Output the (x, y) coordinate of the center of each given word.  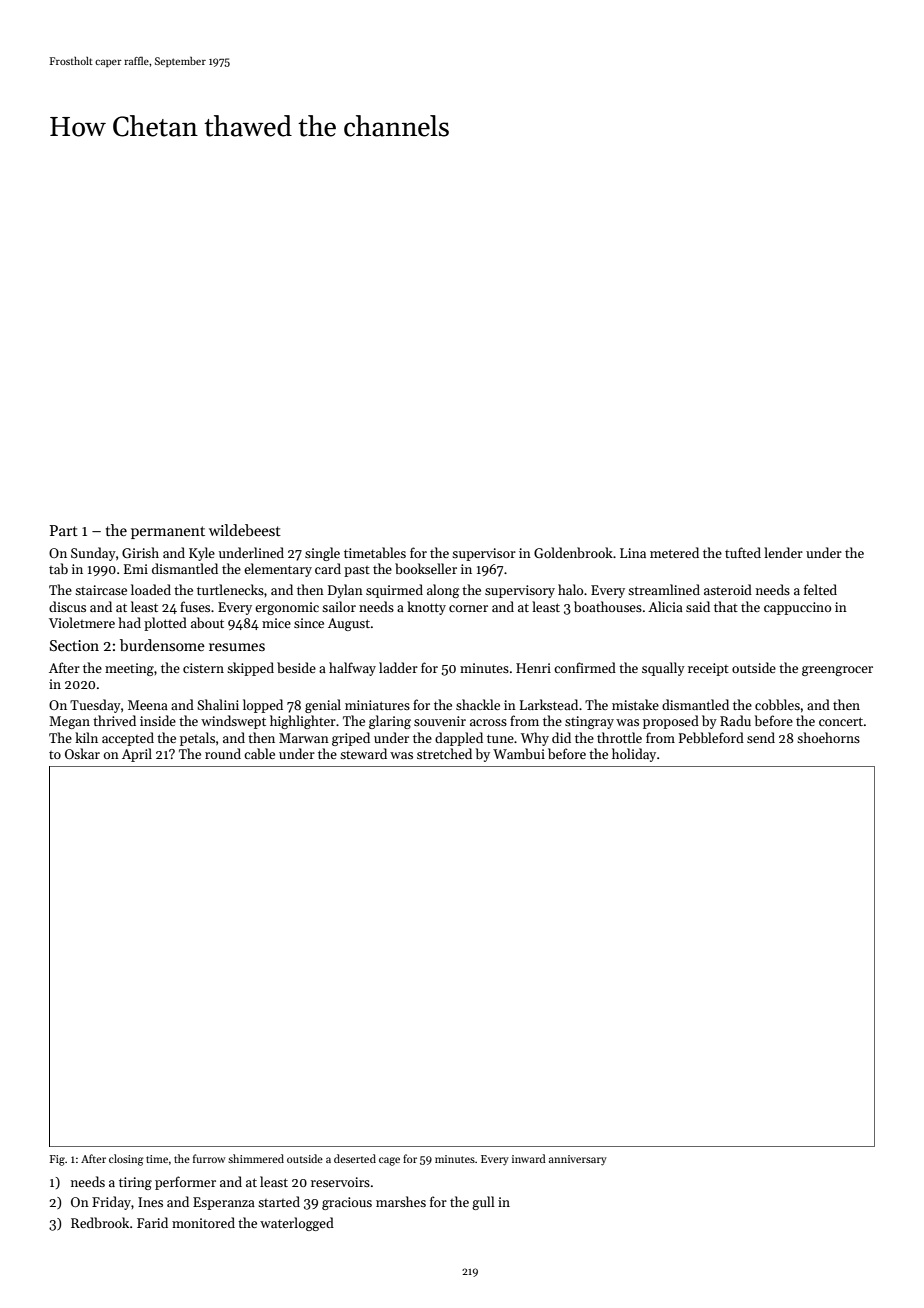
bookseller (426, 568)
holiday (634, 755)
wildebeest (245, 530)
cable (259, 753)
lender (783, 552)
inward (529, 1158)
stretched (444, 753)
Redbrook (100, 1222)
